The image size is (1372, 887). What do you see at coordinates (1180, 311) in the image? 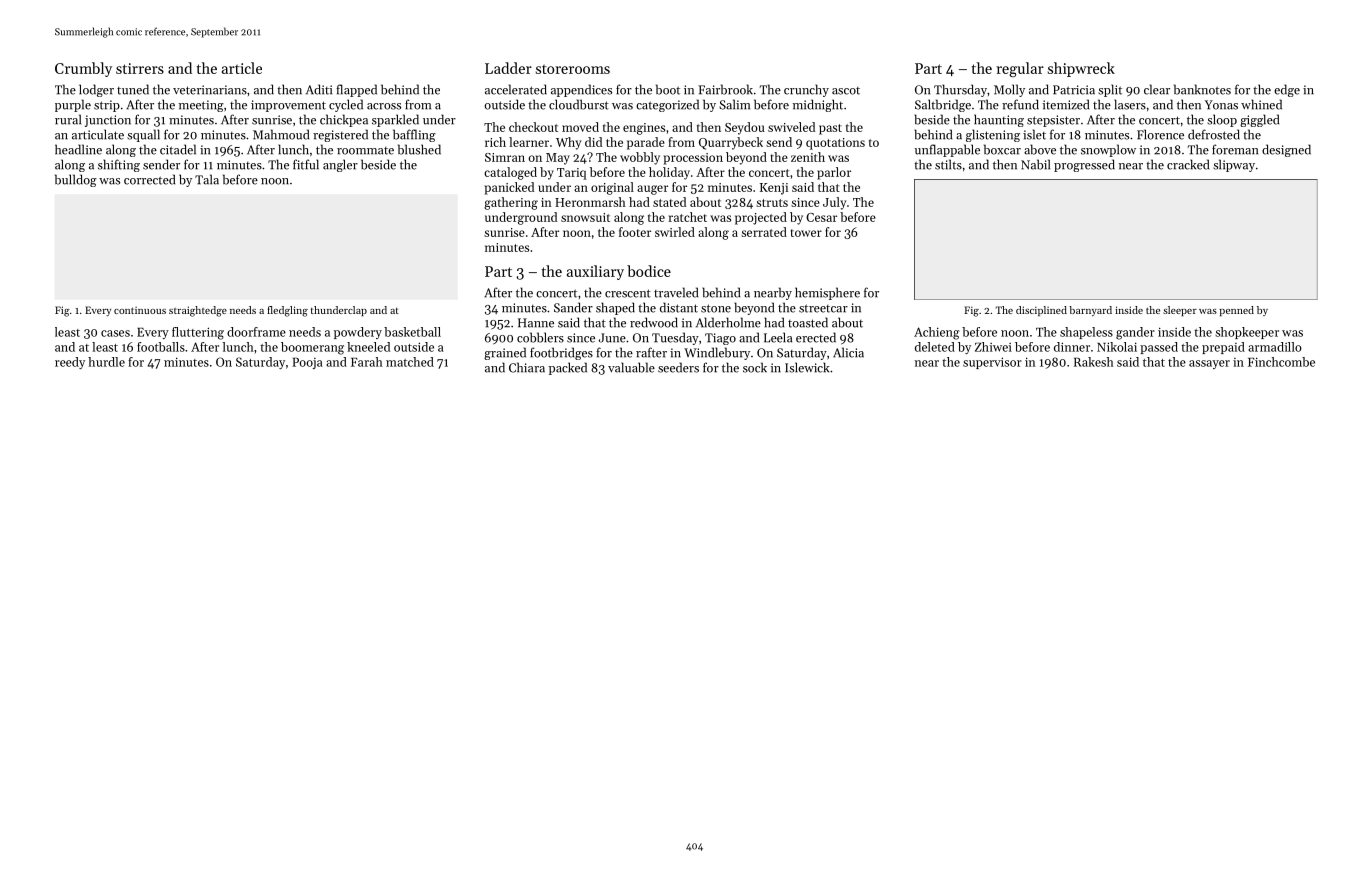
I see `sleeper` at bounding box center [1180, 311].
